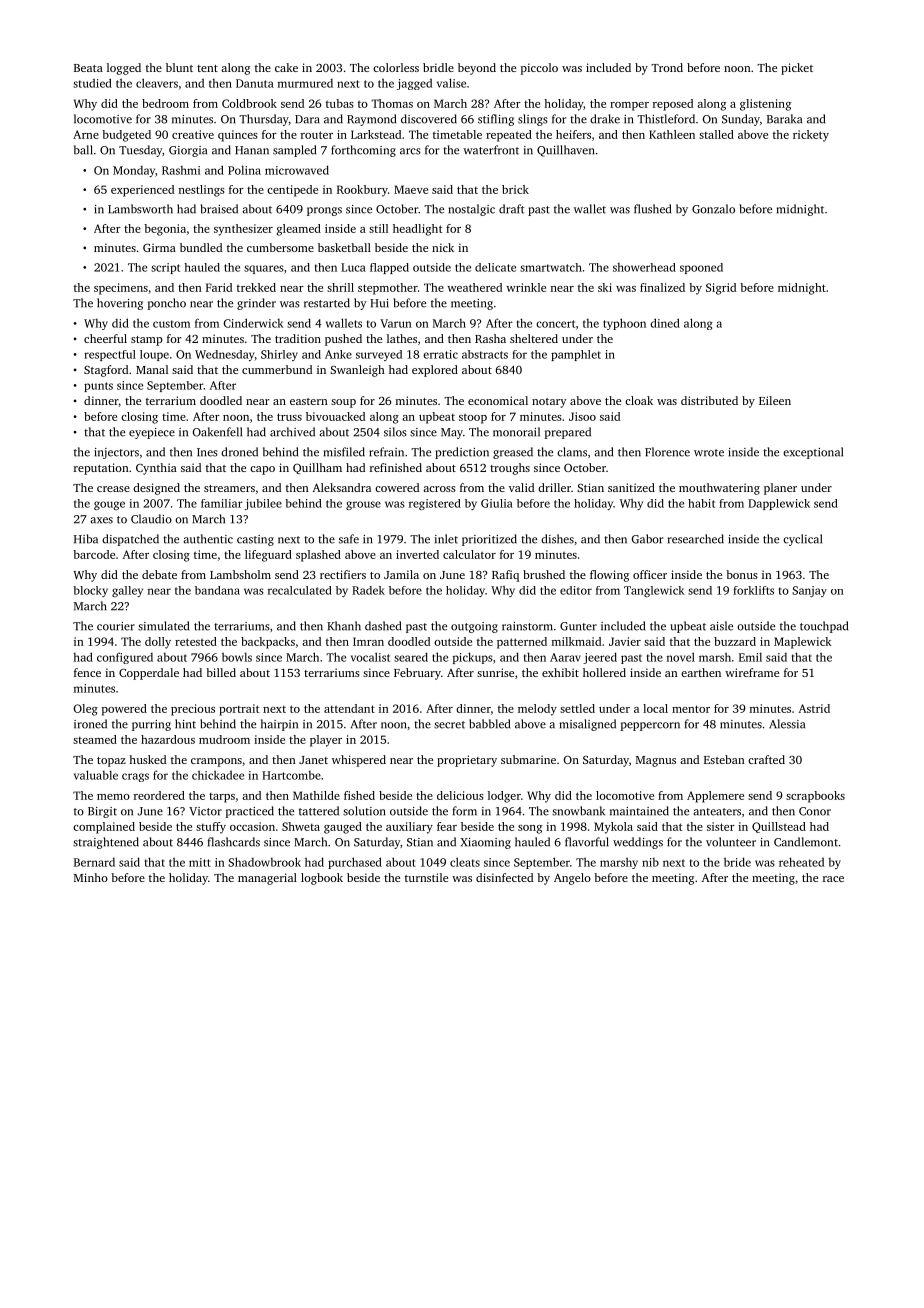  Describe the element at coordinates (605, 119) in the screenshot. I see `drake` at that location.
